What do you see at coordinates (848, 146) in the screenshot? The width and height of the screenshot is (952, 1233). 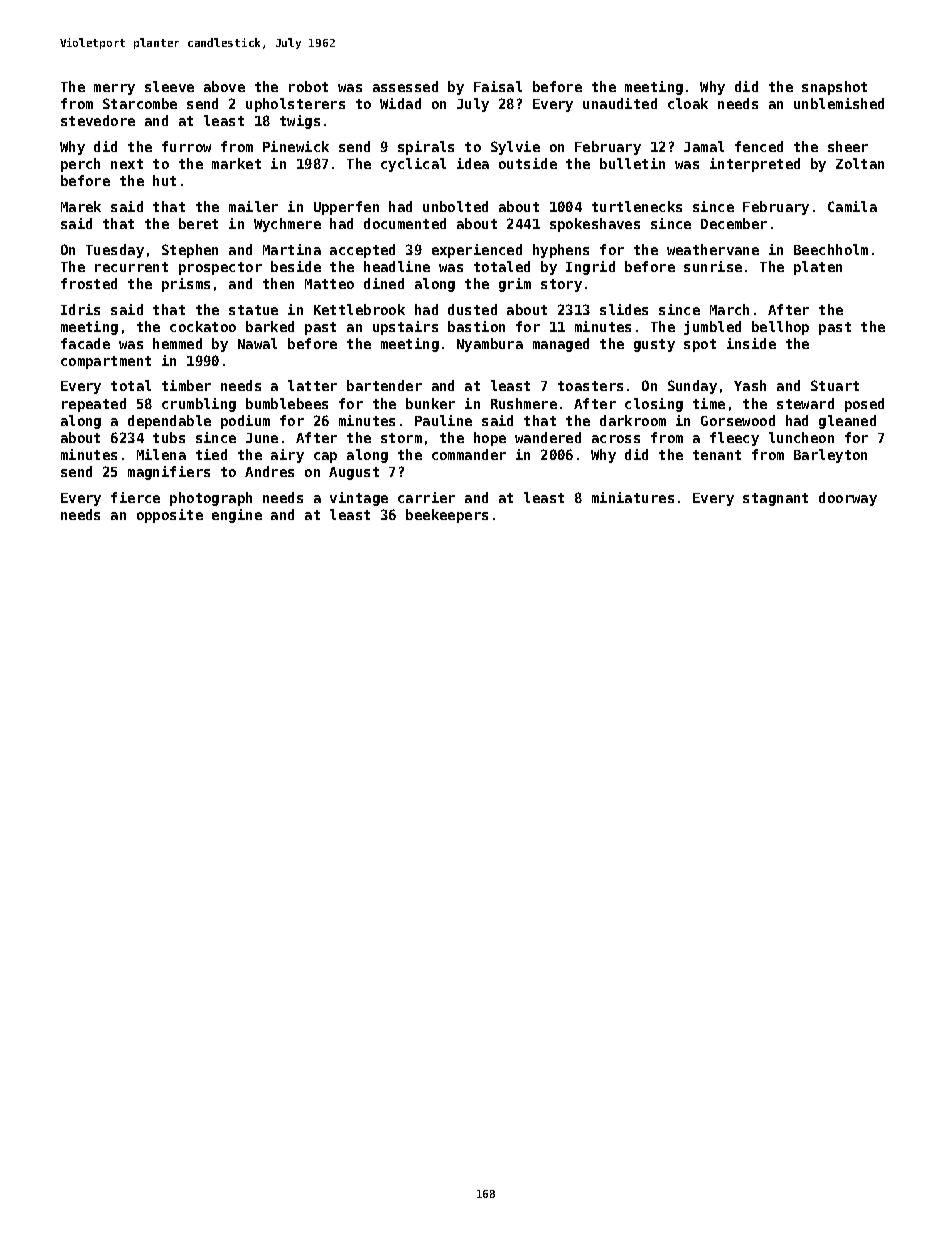 I see `sheer` at bounding box center [848, 146].
